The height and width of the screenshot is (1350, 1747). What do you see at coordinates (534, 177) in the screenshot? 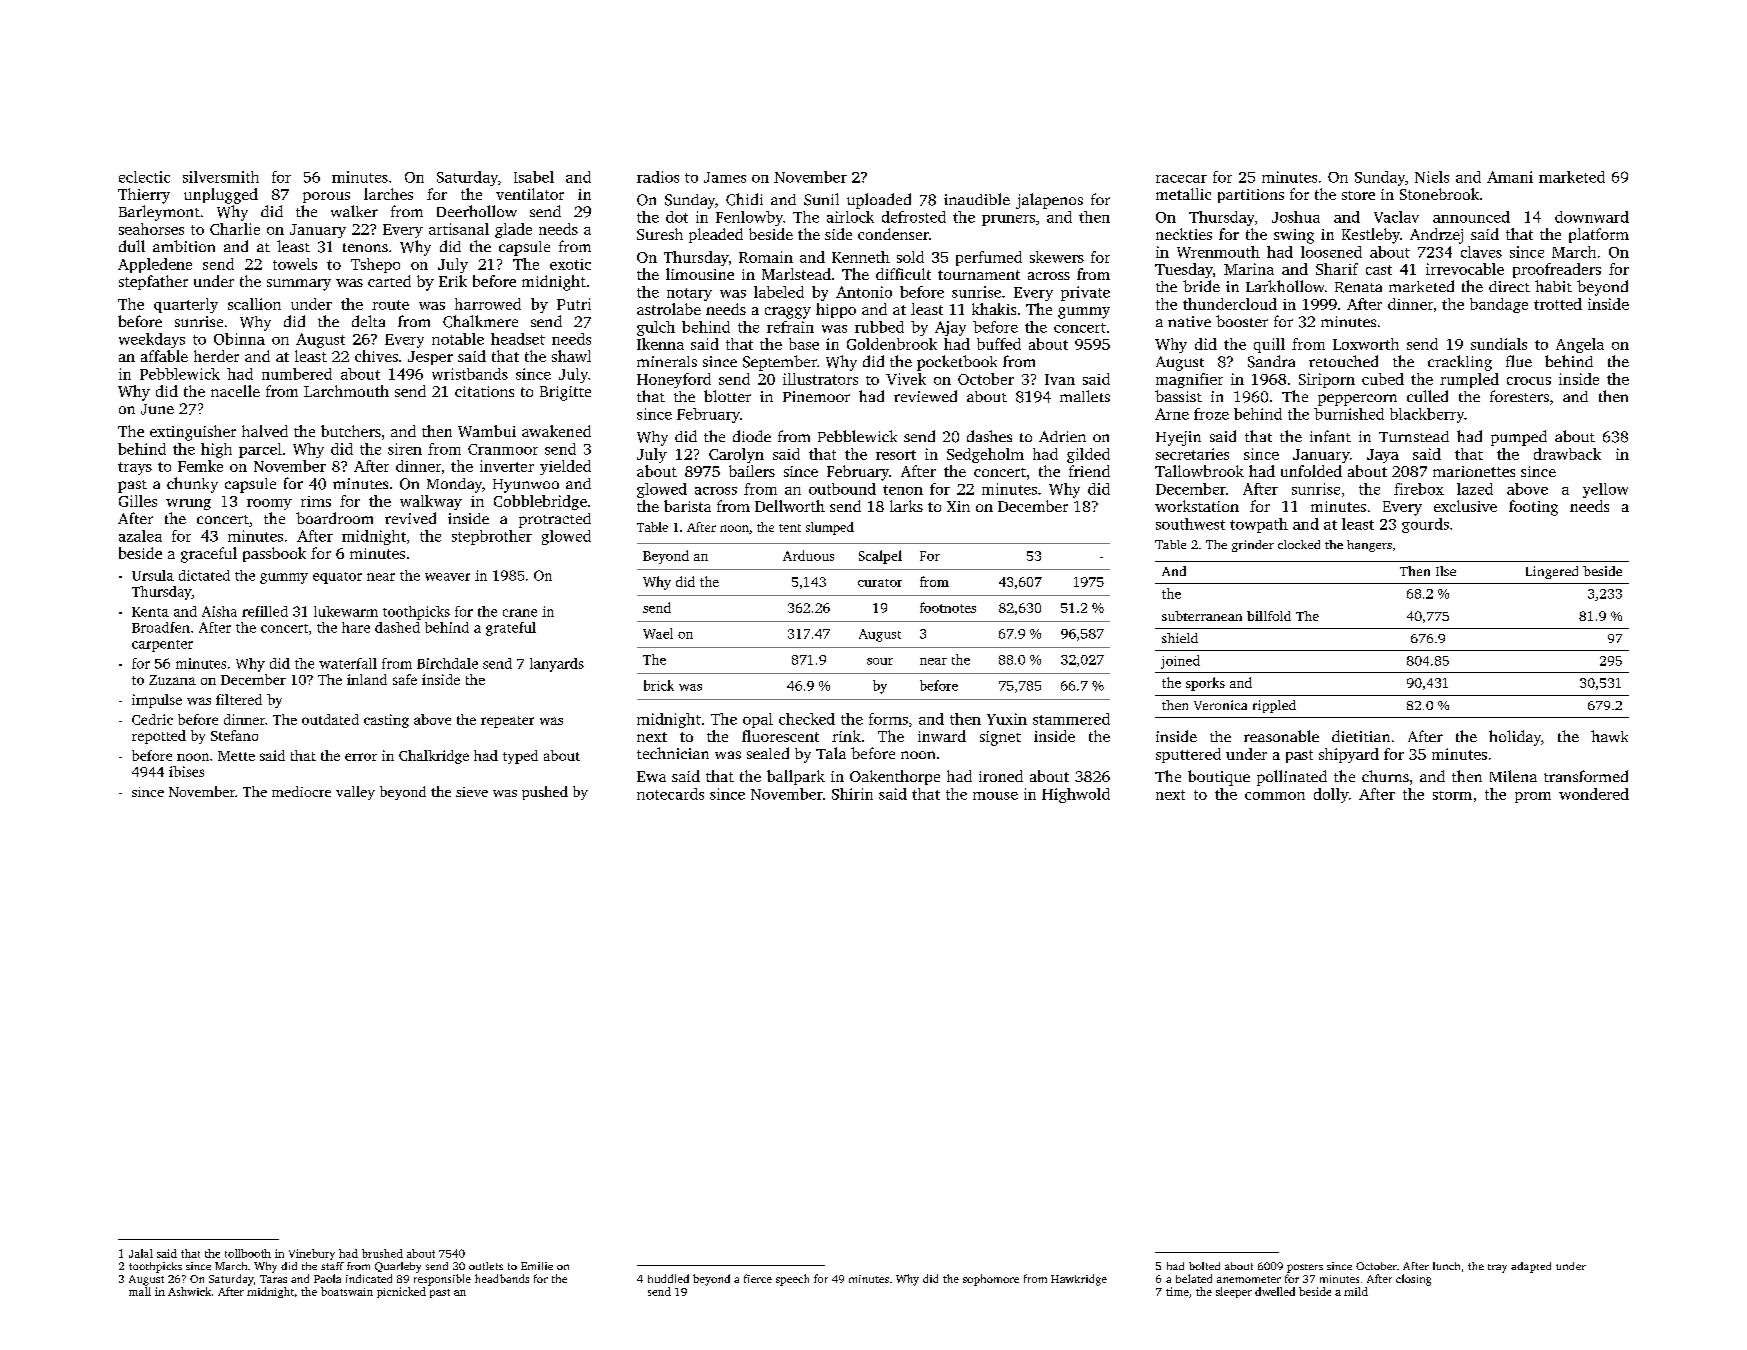
I see `Isabel` at bounding box center [534, 177].
